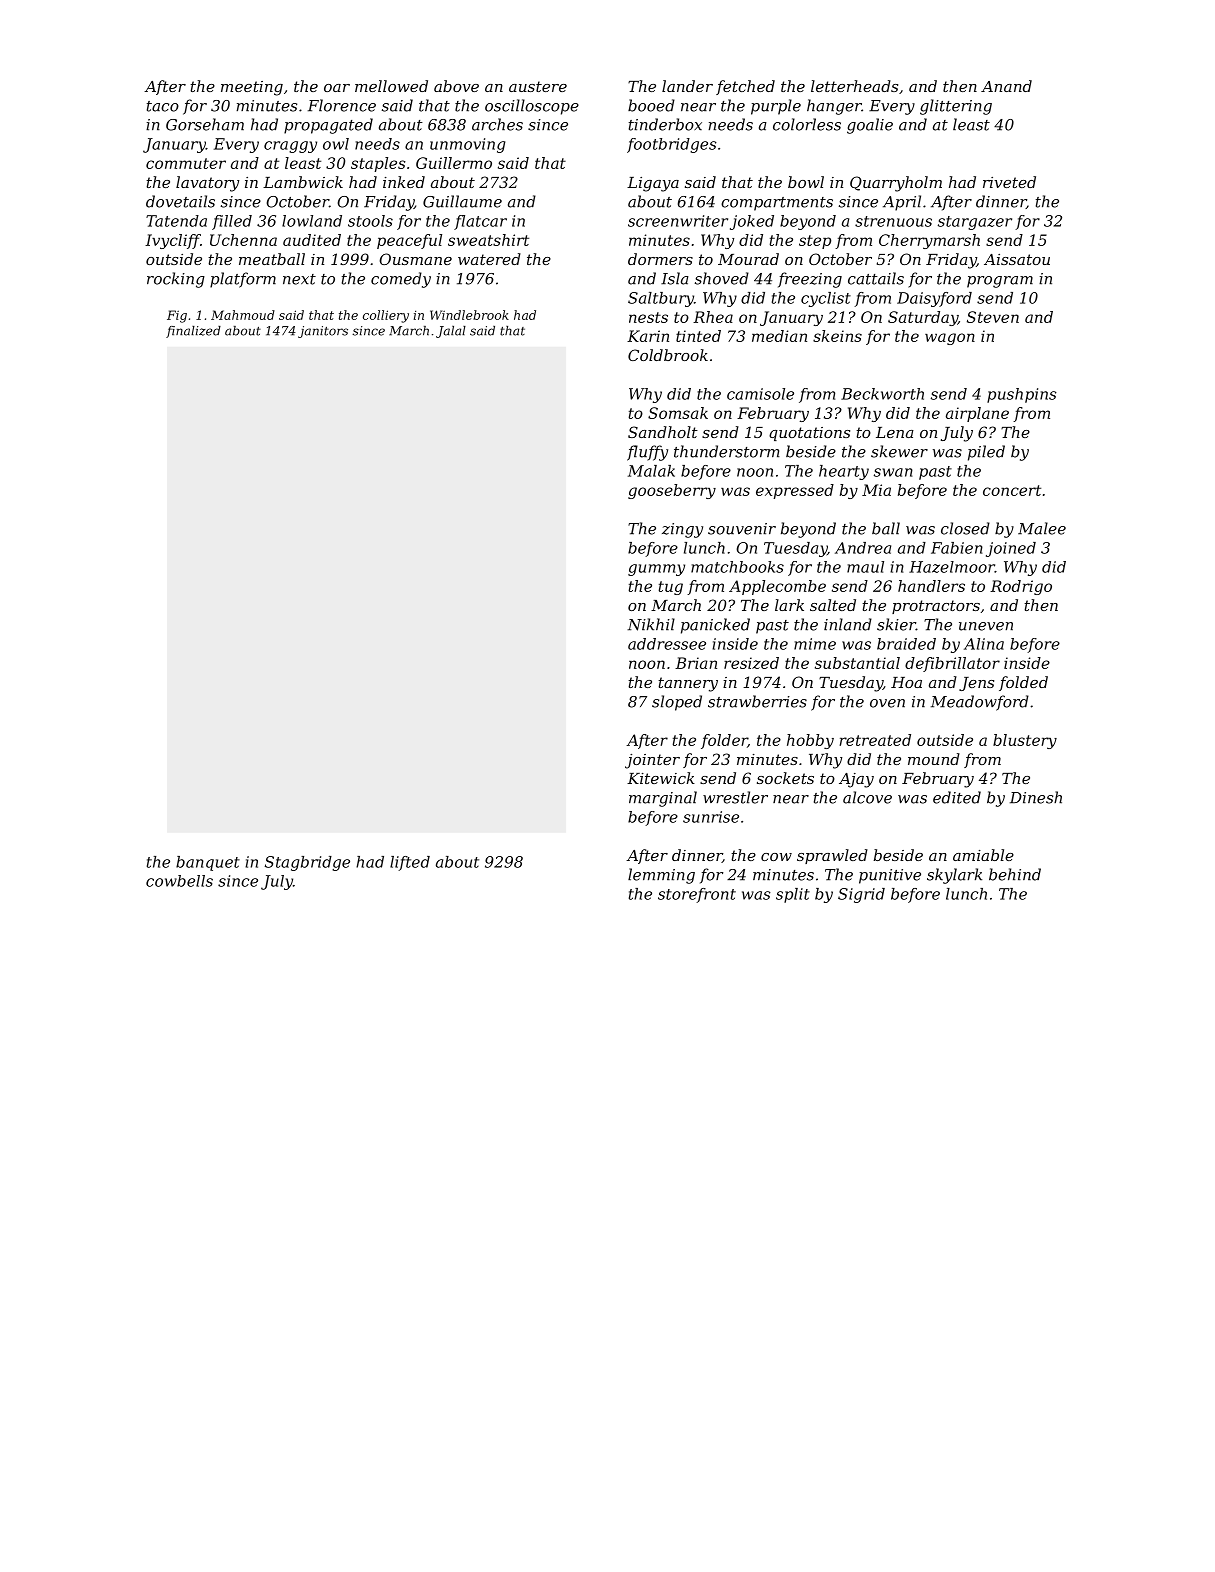  What do you see at coordinates (931, 586) in the image?
I see `handlers` at bounding box center [931, 586].
